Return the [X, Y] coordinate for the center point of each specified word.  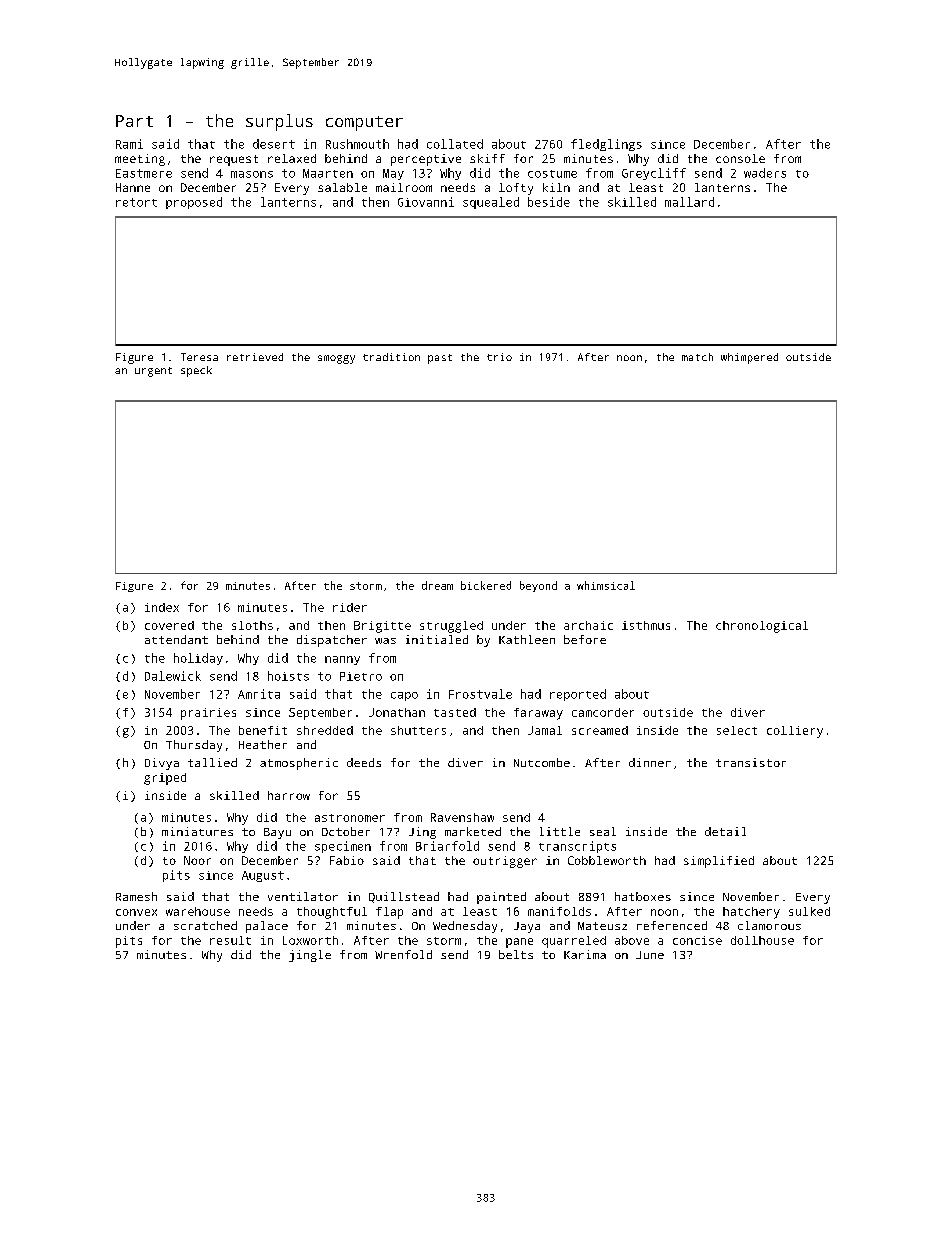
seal [603, 831]
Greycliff [654, 174]
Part [134, 121]
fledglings [606, 145]
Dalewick [173, 676]
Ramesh [136, 896]
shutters [418, 730]
